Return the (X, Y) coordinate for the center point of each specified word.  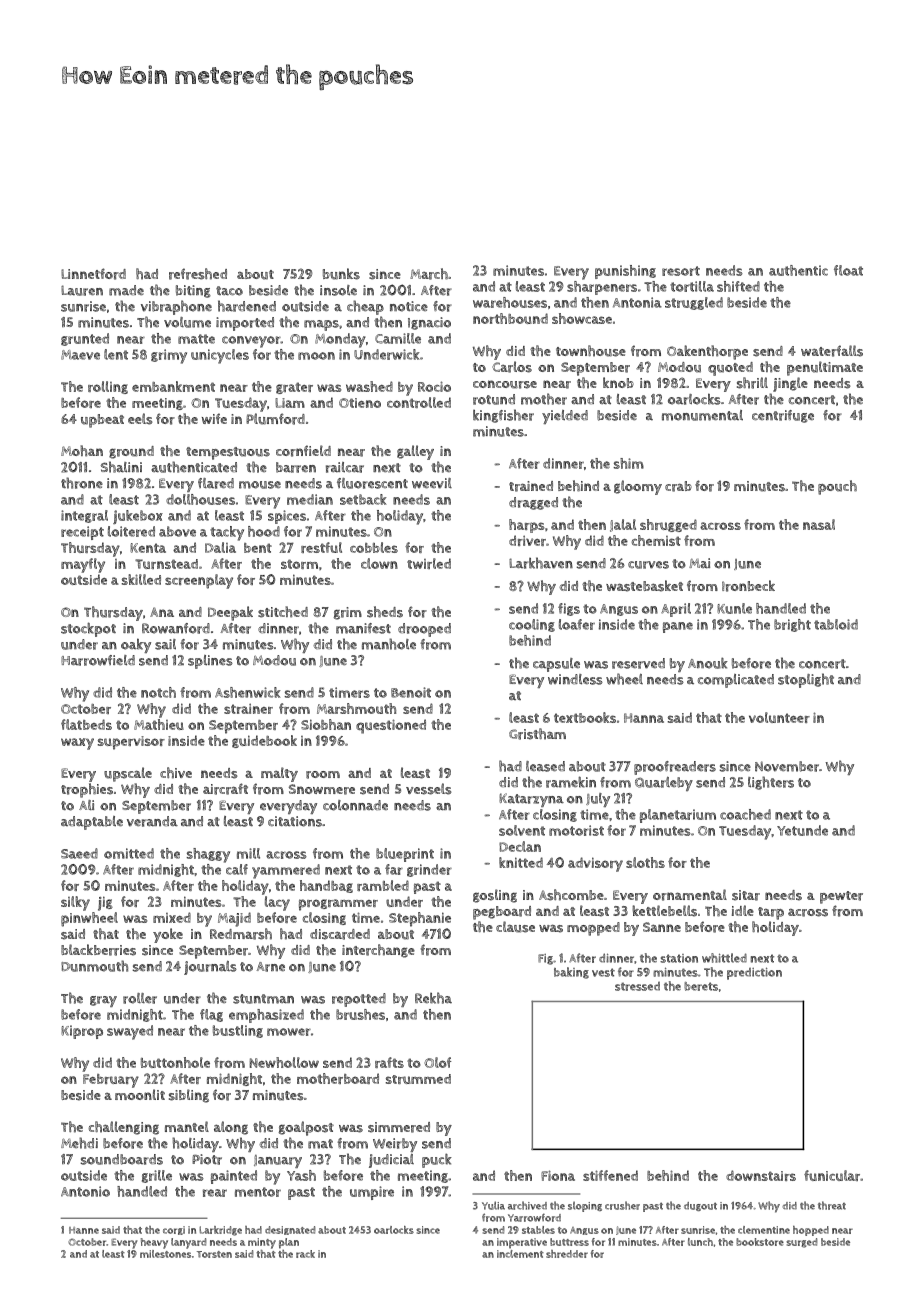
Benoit (411, 692)
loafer (577, 624)
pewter (841, 897)
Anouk (708, 663)
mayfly (83, 565)
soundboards (122, 1159)
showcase (582, 318)
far (394, 869)
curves (648, 565)
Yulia (493, 1205)
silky (75, 903)
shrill (752, 383)
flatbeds (86, 724)
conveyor (251, 342)
